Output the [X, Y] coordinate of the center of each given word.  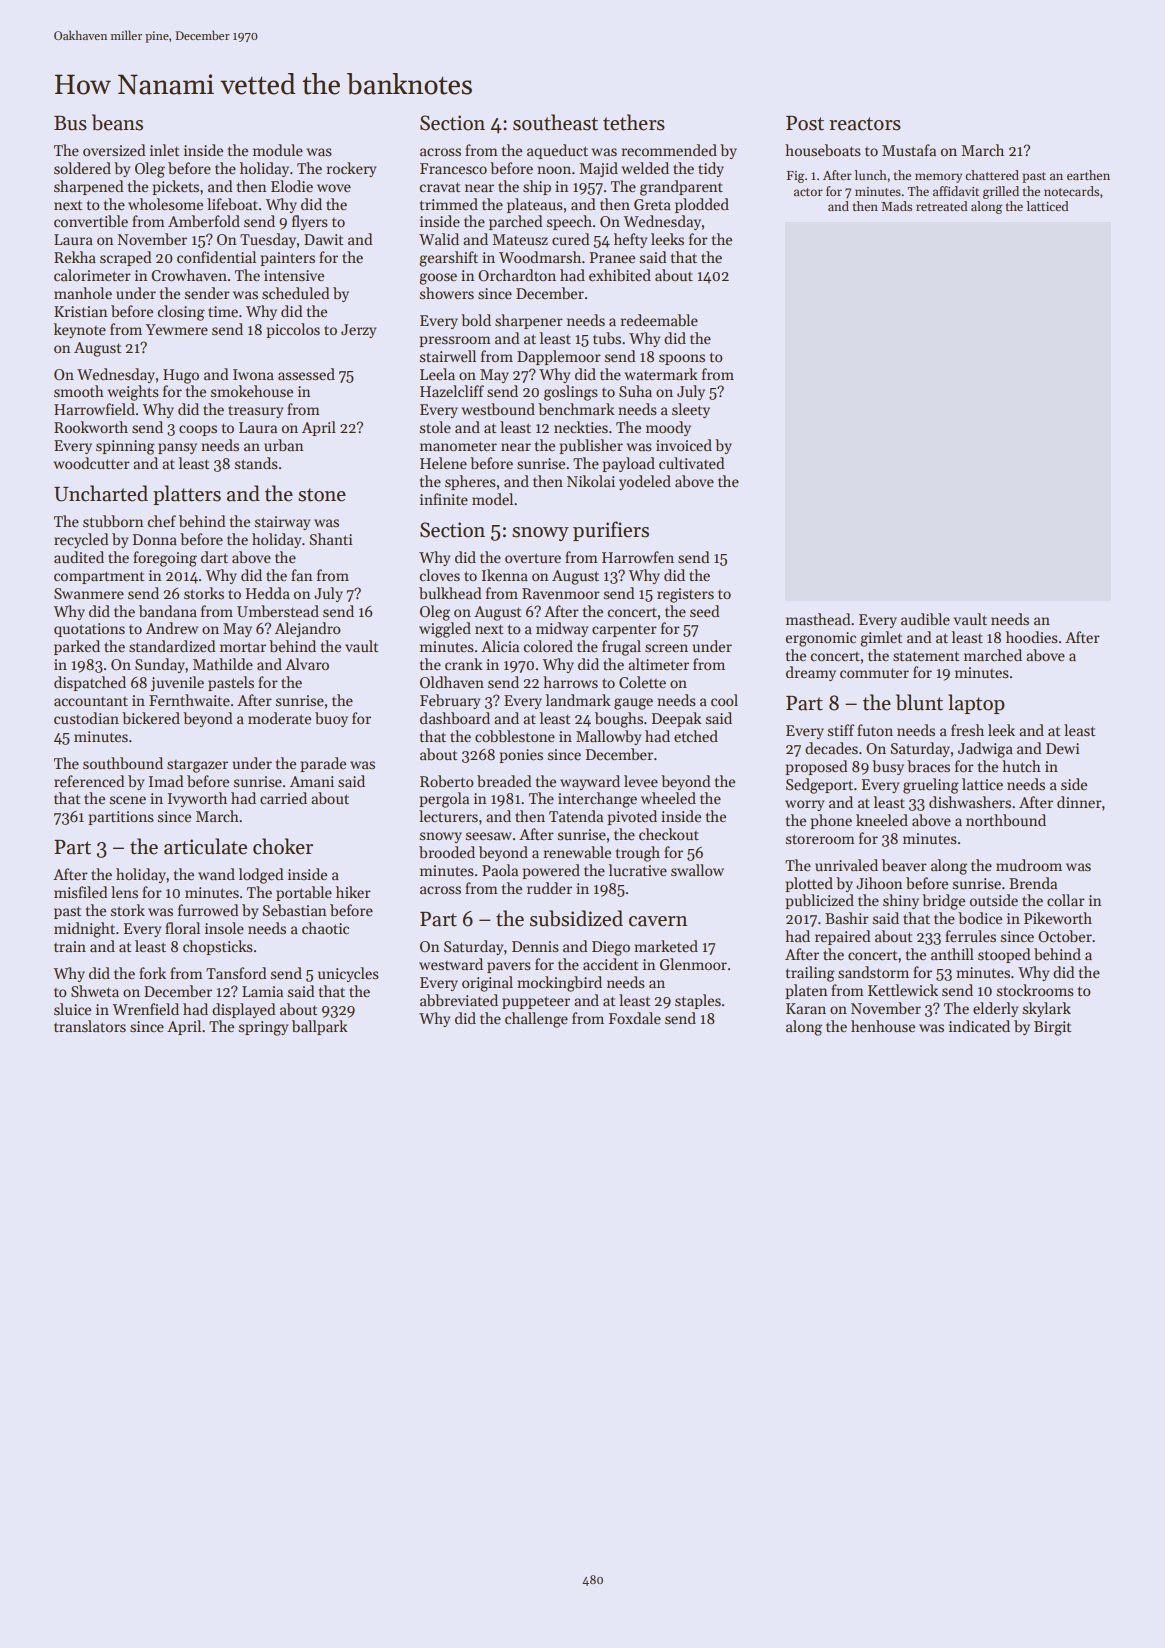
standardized [172, 646]
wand [216, 874]
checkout [669, 834]
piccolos [293, 330]
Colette [642, 682]
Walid [439, 239]
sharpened [88, 187]
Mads [896, 206]
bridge [943, 902]
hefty [630, 240]
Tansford [236, 973]
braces [928, 766]
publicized [819, 901]
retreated [942, 206]
